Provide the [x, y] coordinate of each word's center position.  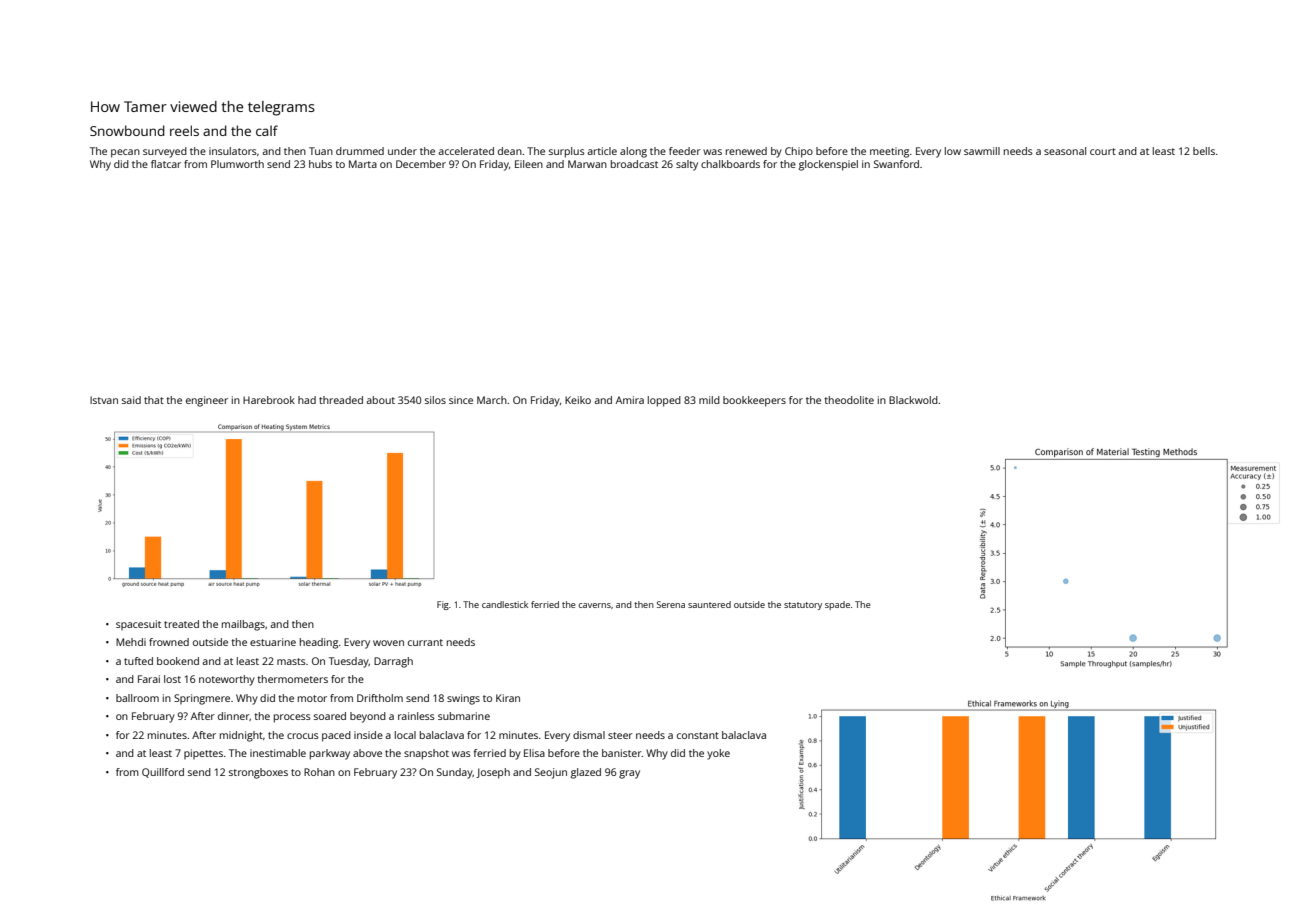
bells [1204, 151]
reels [184, 130]
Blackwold [913, 400]
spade [837, 605]
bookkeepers [754, 401]
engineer [207, 401]
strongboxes [258, 773]
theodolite [849, 400]
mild [709, 400]
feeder [685, 151]
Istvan [104, 400]
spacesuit [138, 625]
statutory [803, 606]
